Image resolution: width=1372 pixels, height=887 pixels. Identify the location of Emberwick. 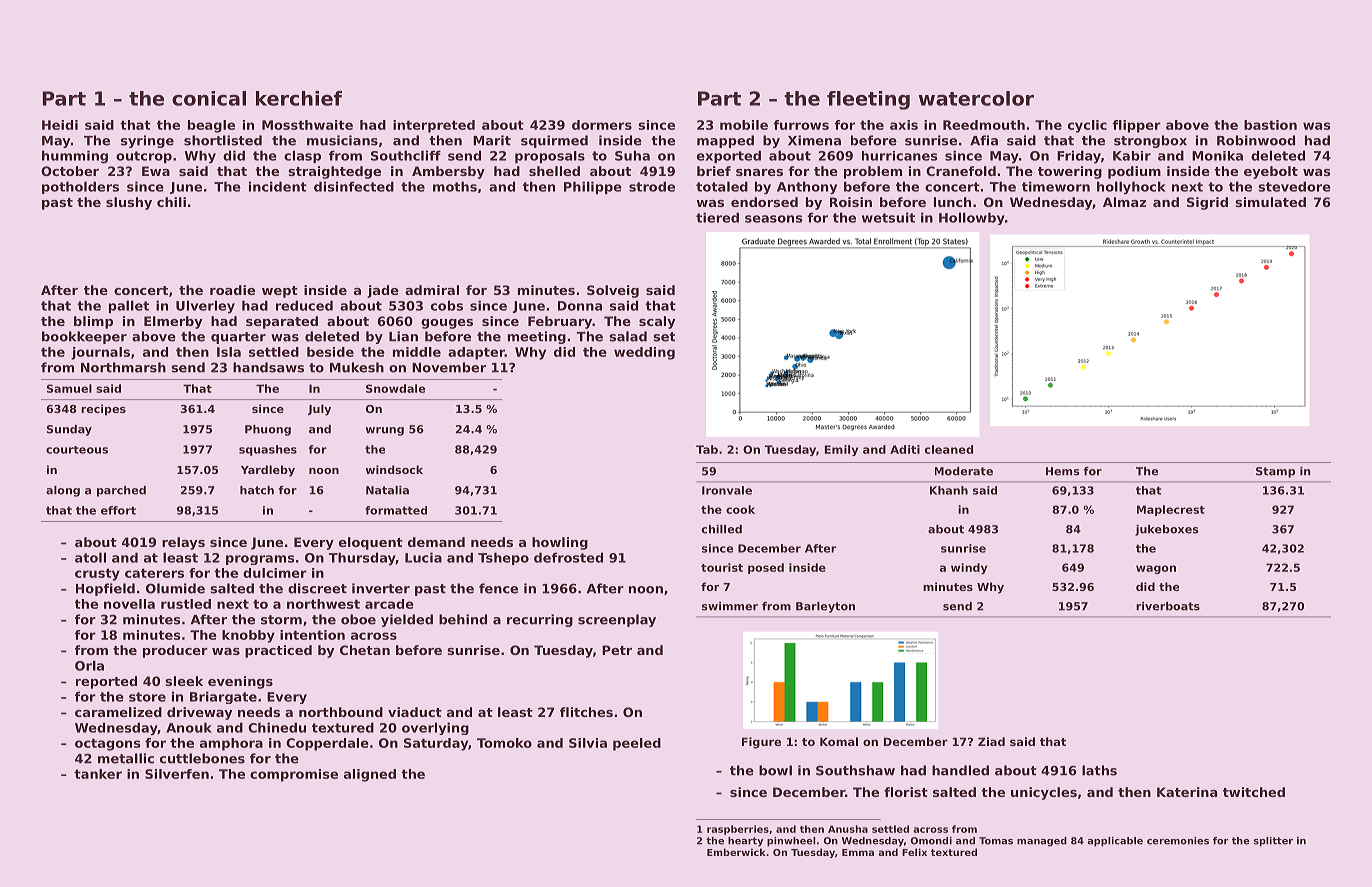
(736, 852).
